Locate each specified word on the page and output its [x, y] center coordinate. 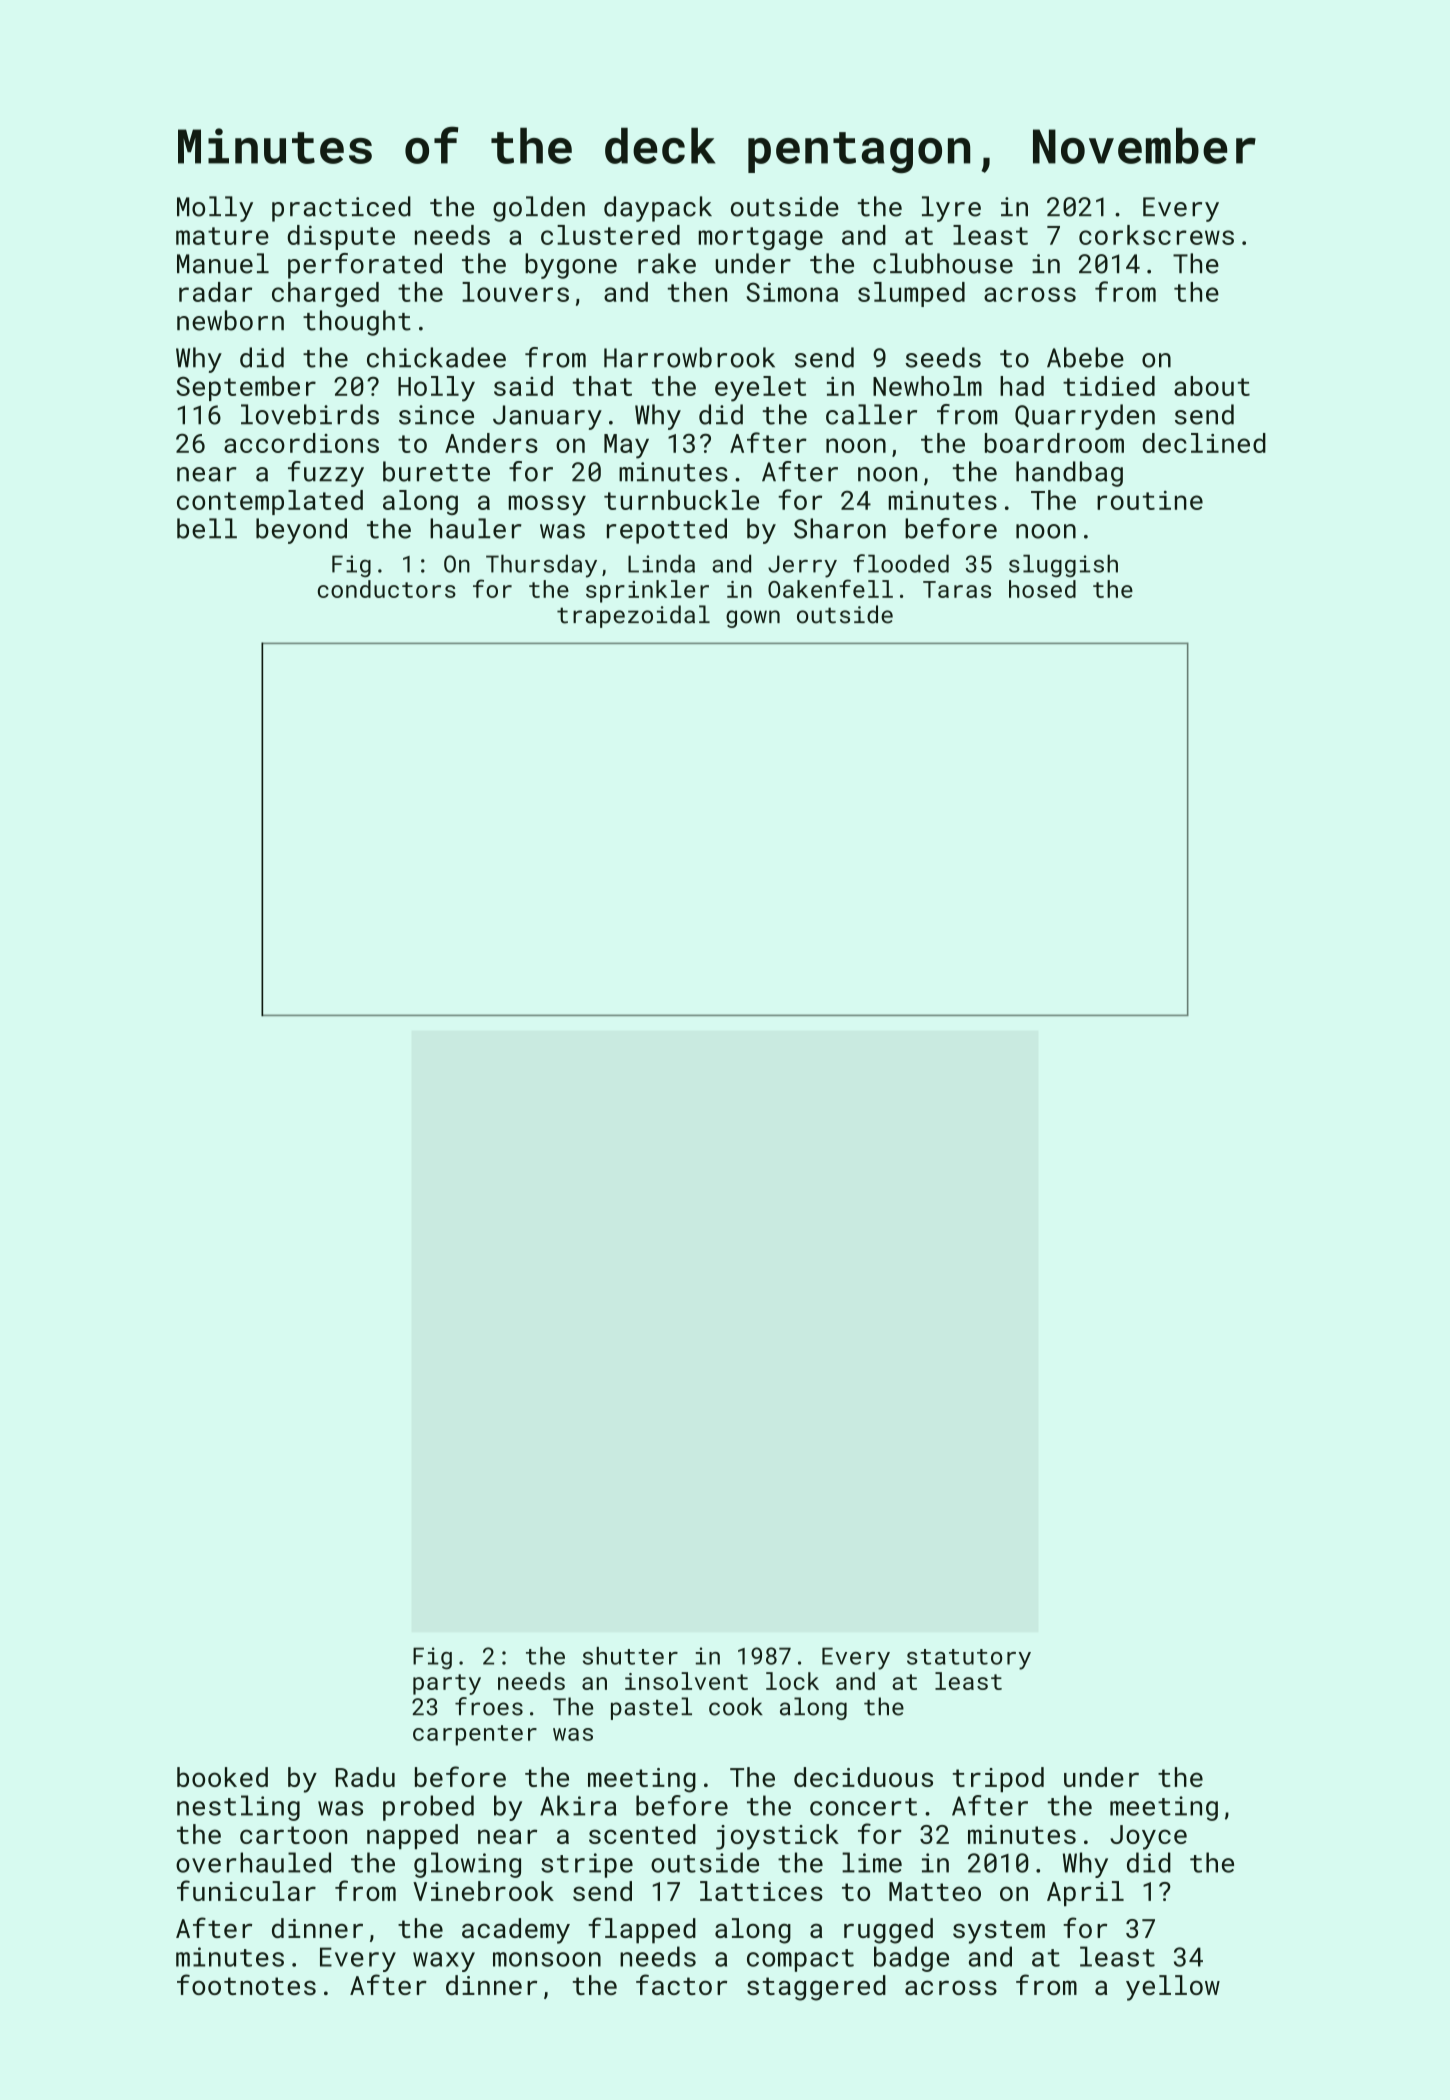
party [447, 1684]
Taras [957, 589]
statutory [969, 1659]
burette [436, 471]
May [626, 446]
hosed [1042, 589]
